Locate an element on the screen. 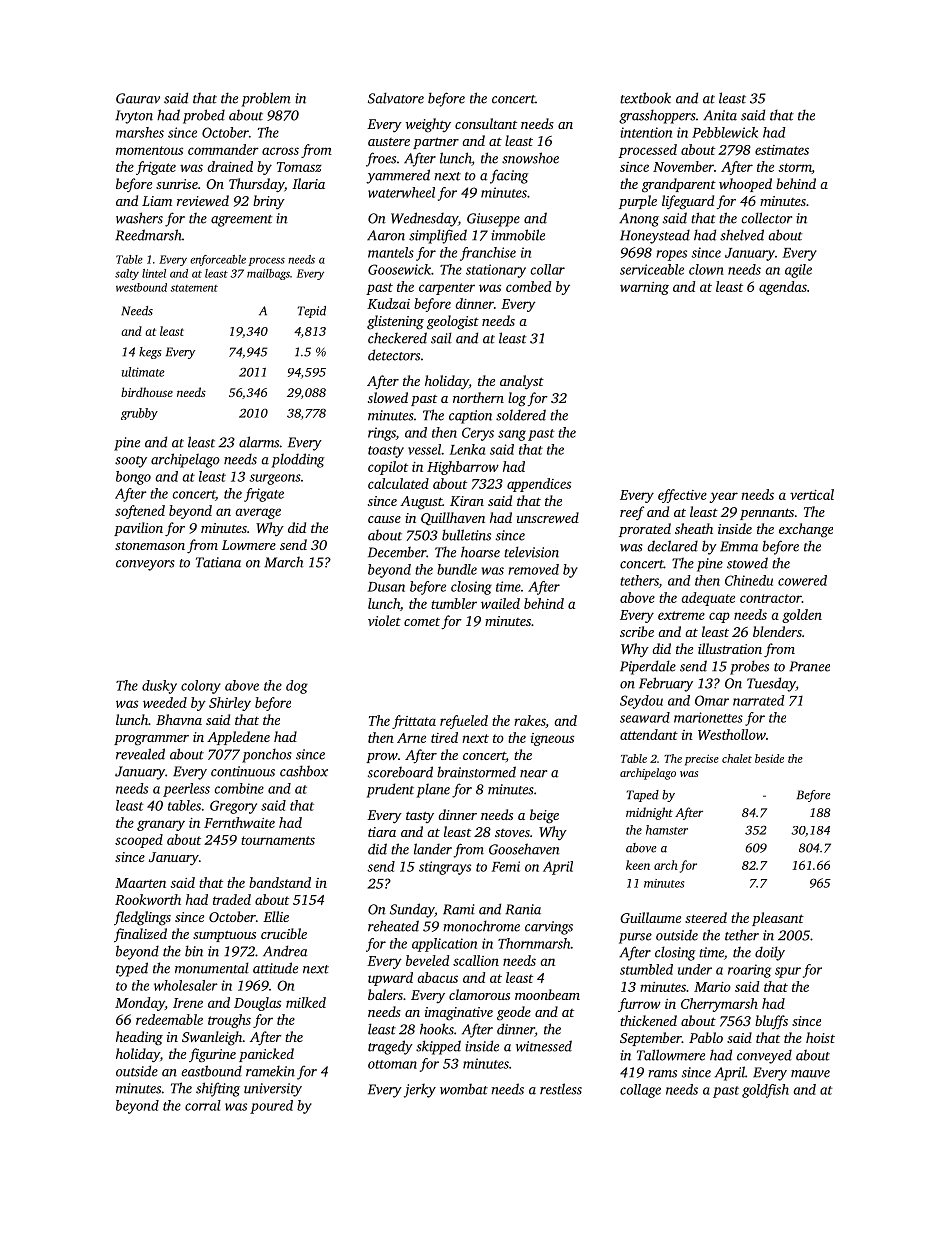 The image size is (952, 1233). hamster is located at coordinates (667, 830).
